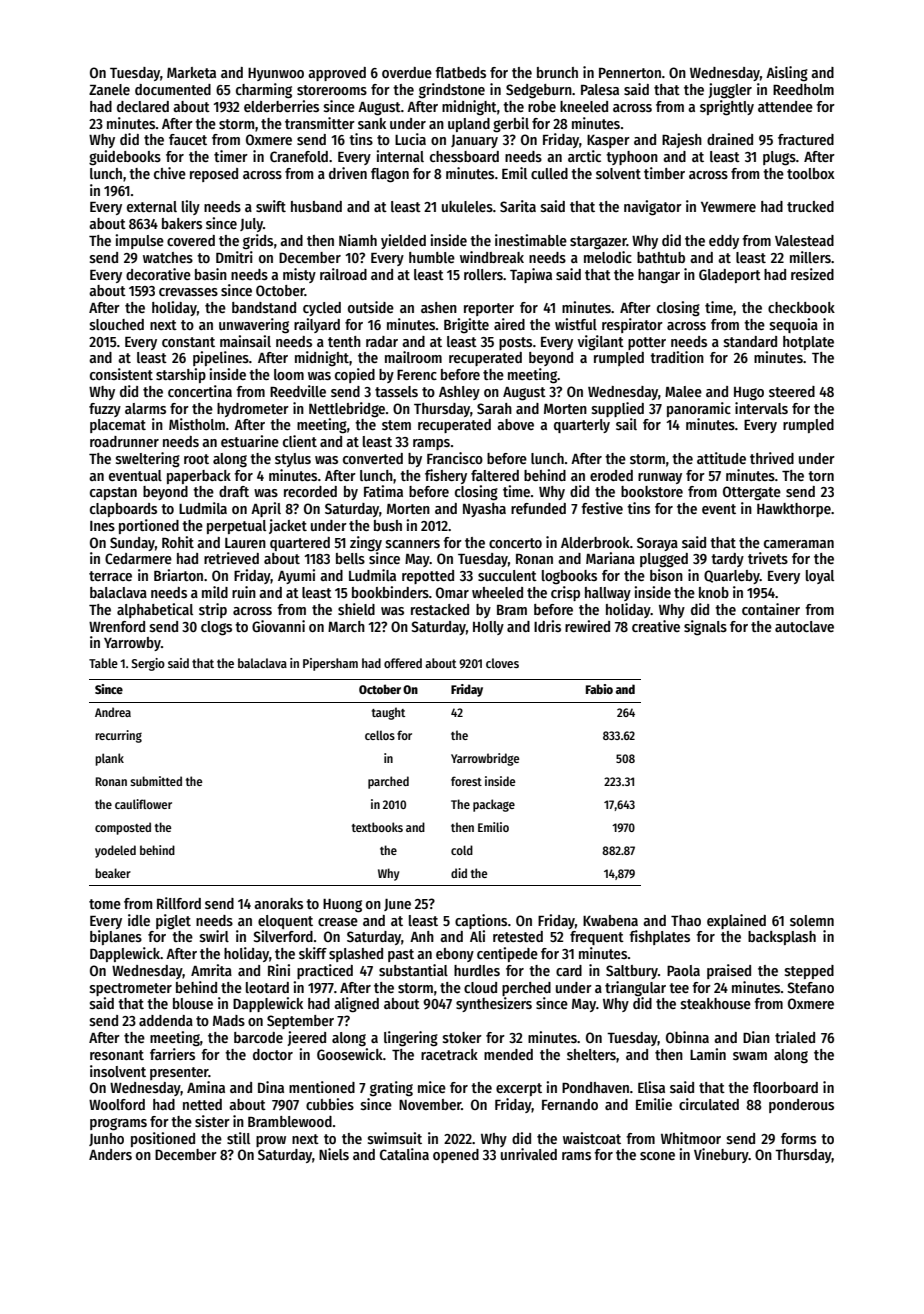  What do you see at coordinates (456, 1156) in the document?
I see `opened` at bounding box center [456, 1156].
